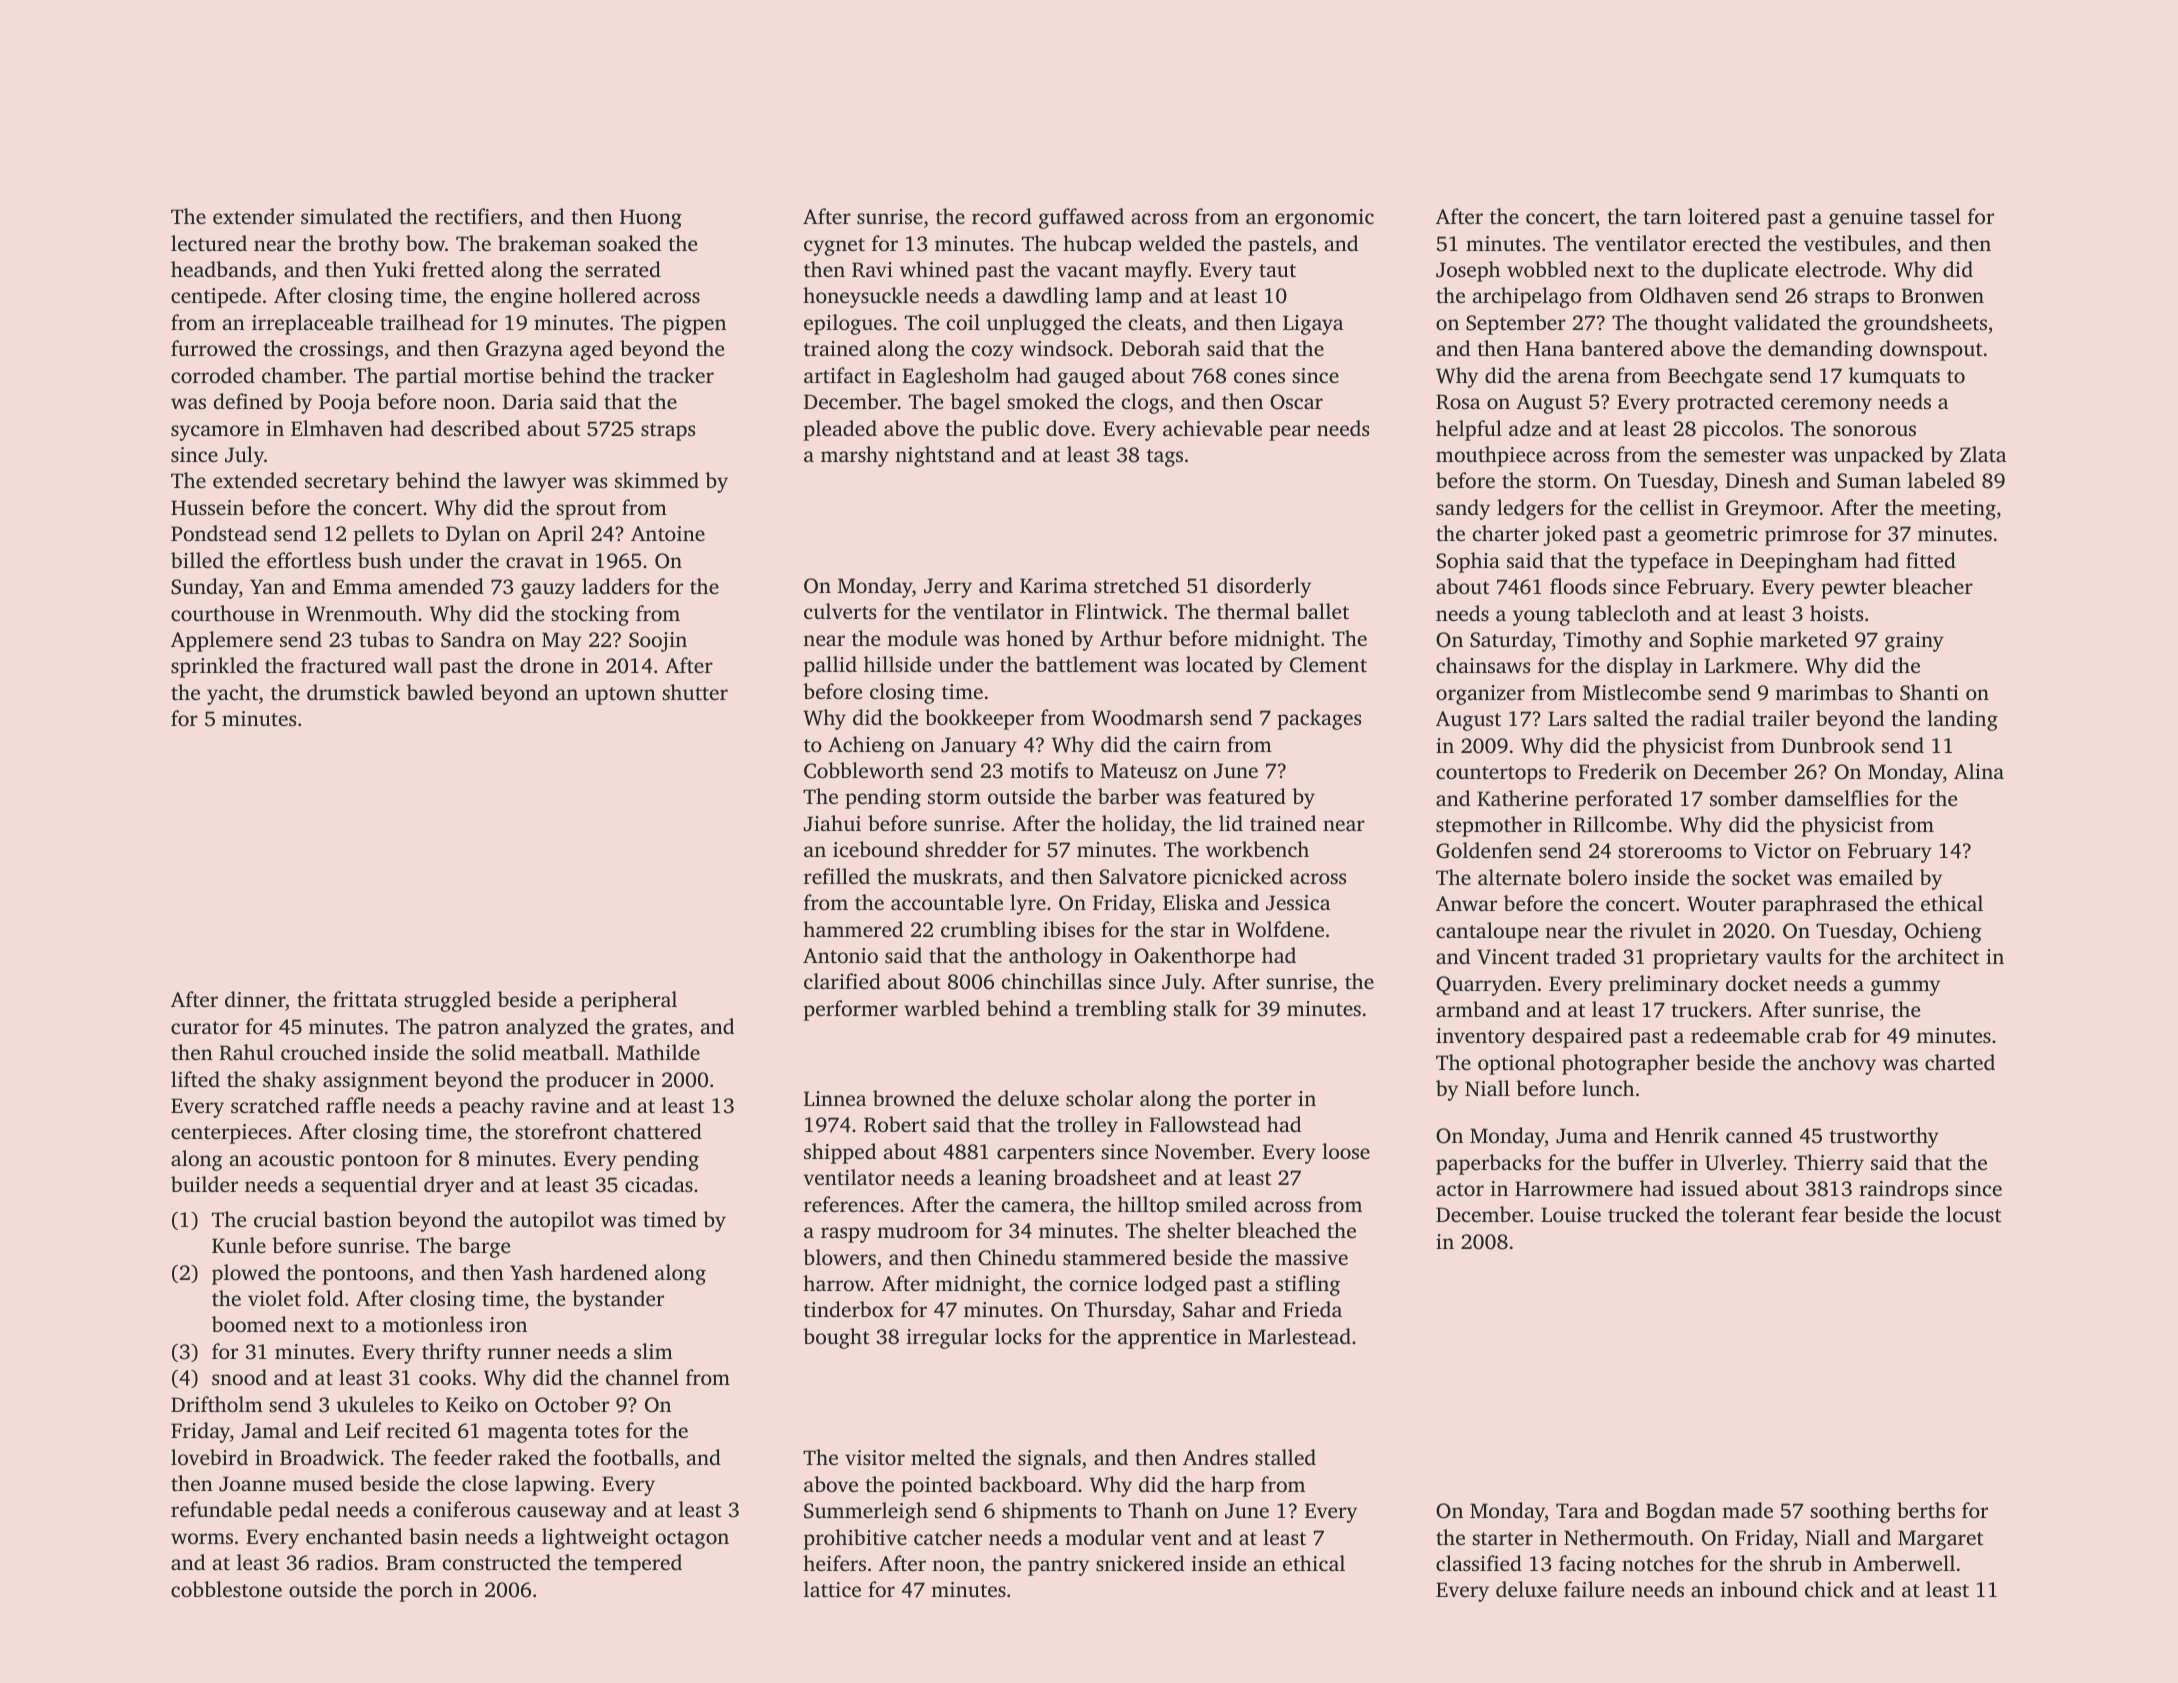 Image resolution: width=2178 pixels, height=1683 pixels. I want to click on radios, so click(344, 1562).
